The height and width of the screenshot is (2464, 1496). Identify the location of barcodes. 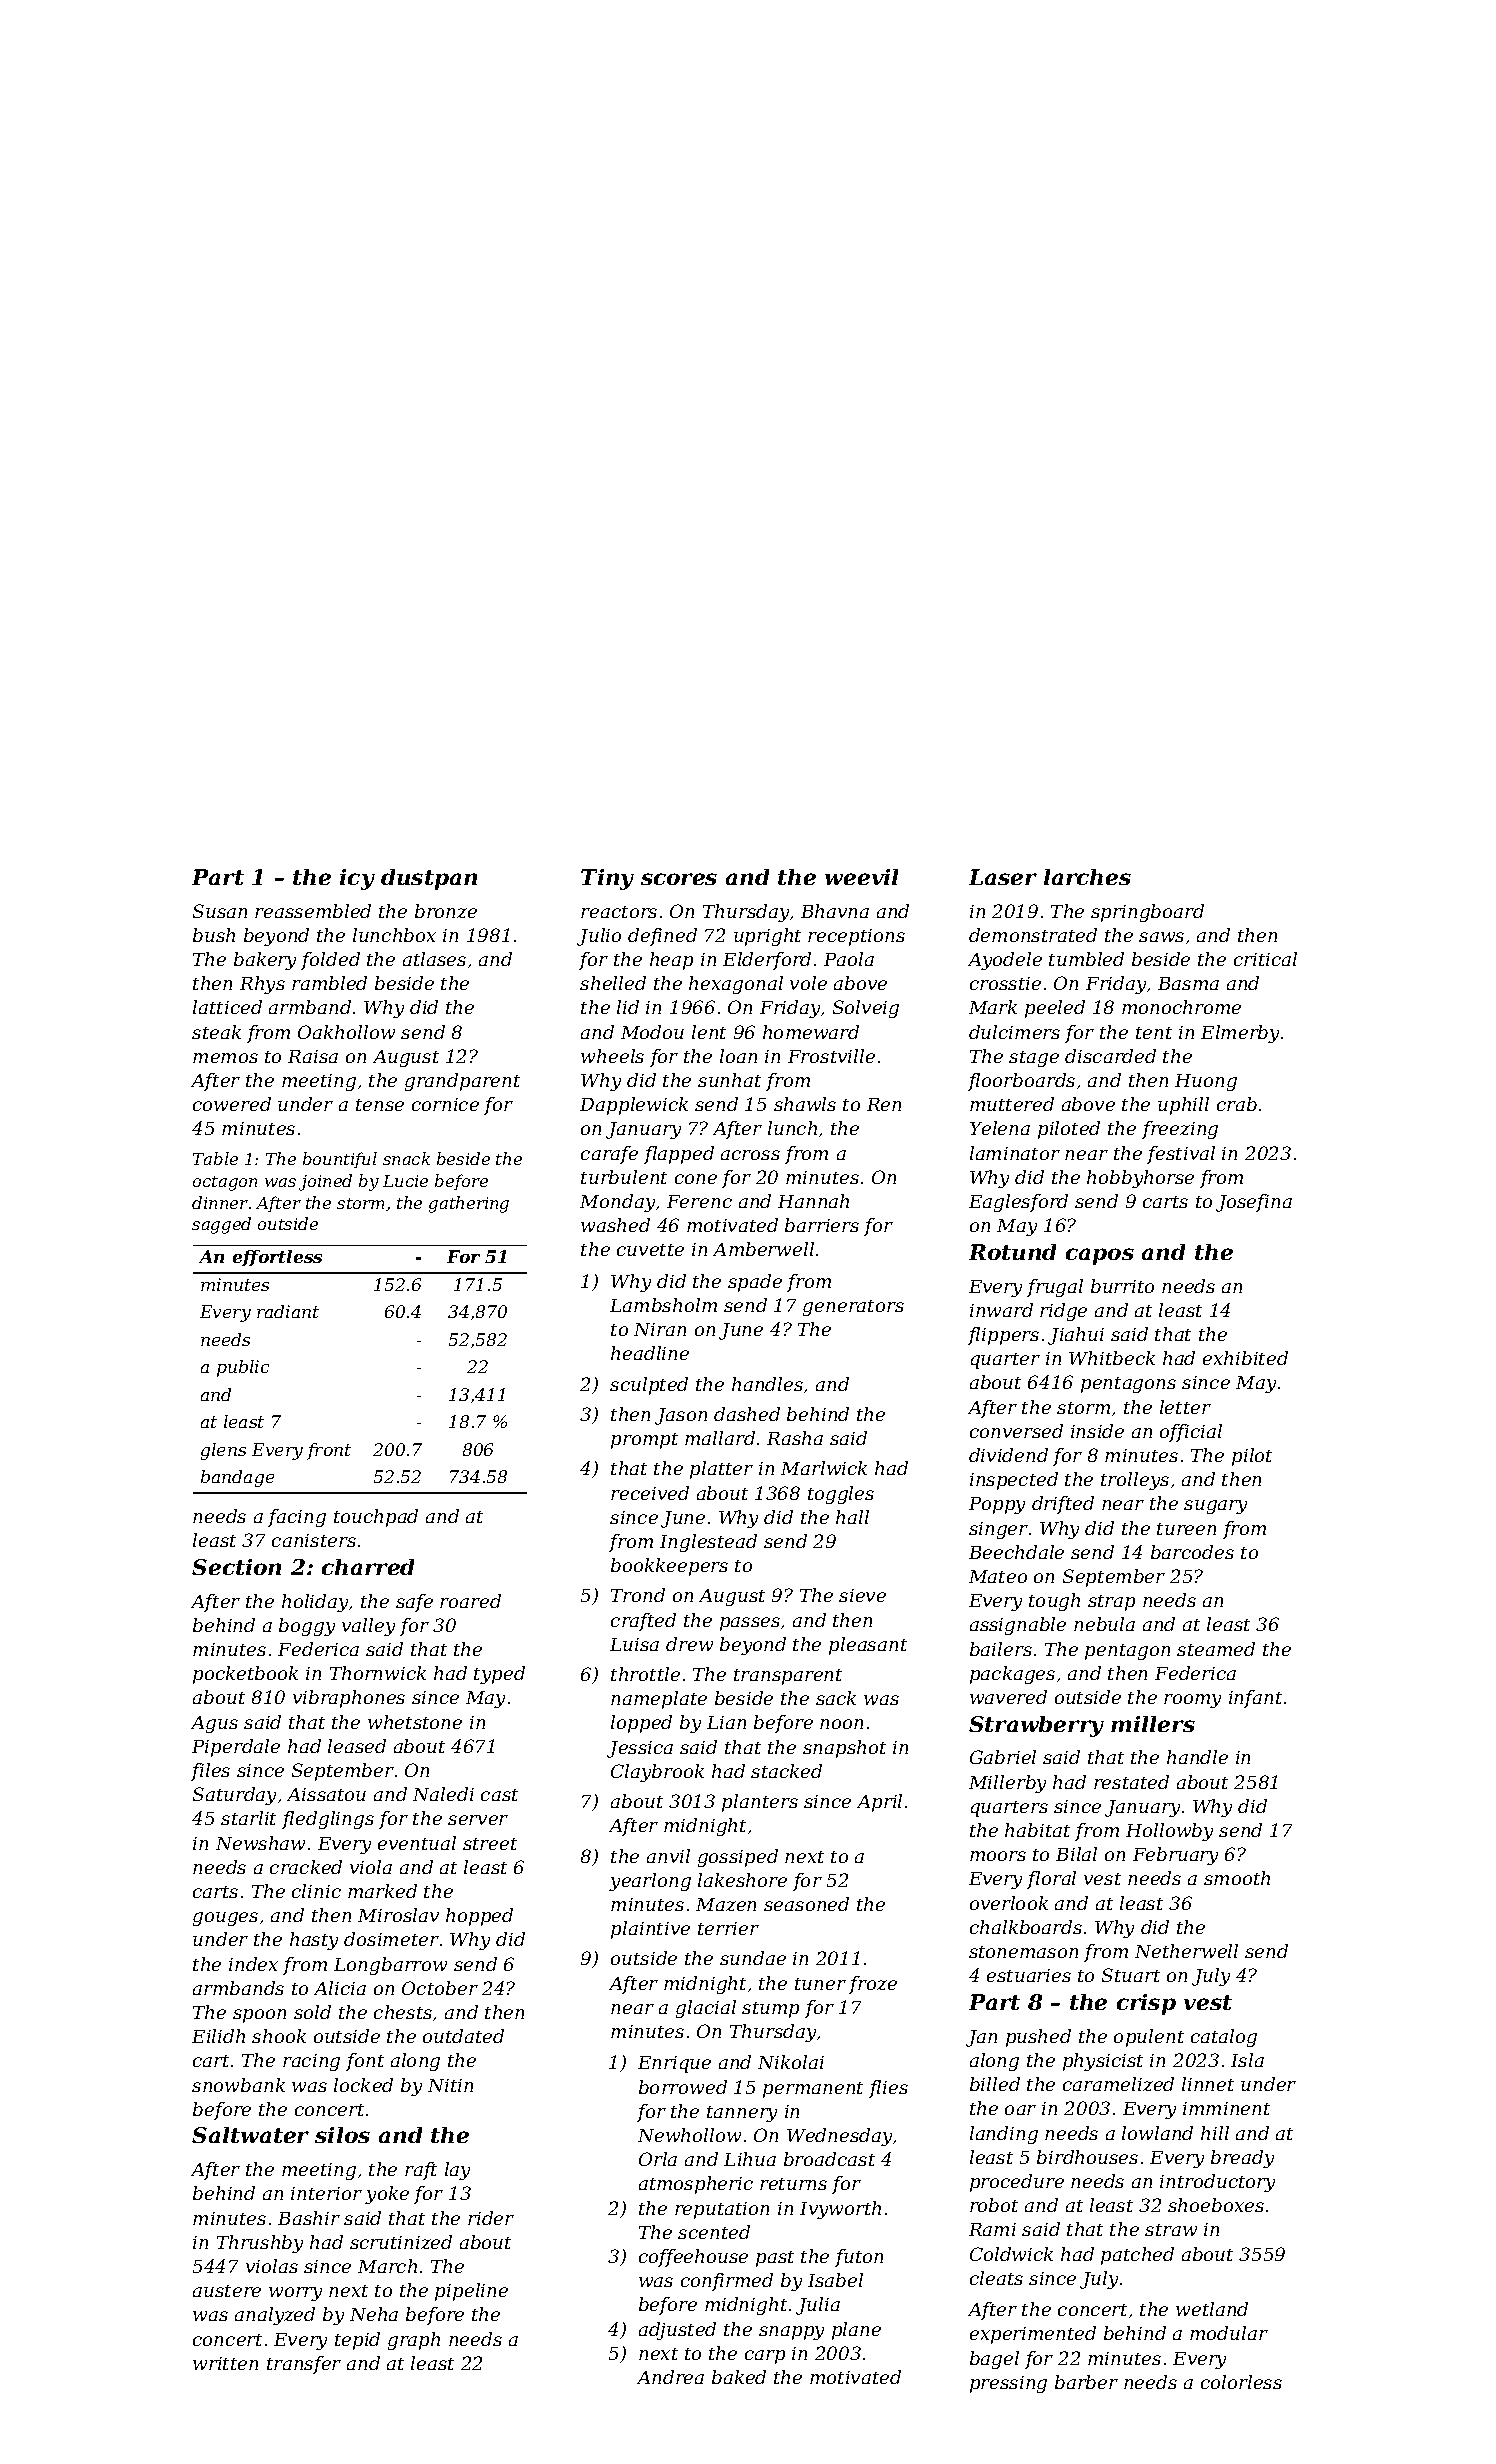
(1192, 1552).
